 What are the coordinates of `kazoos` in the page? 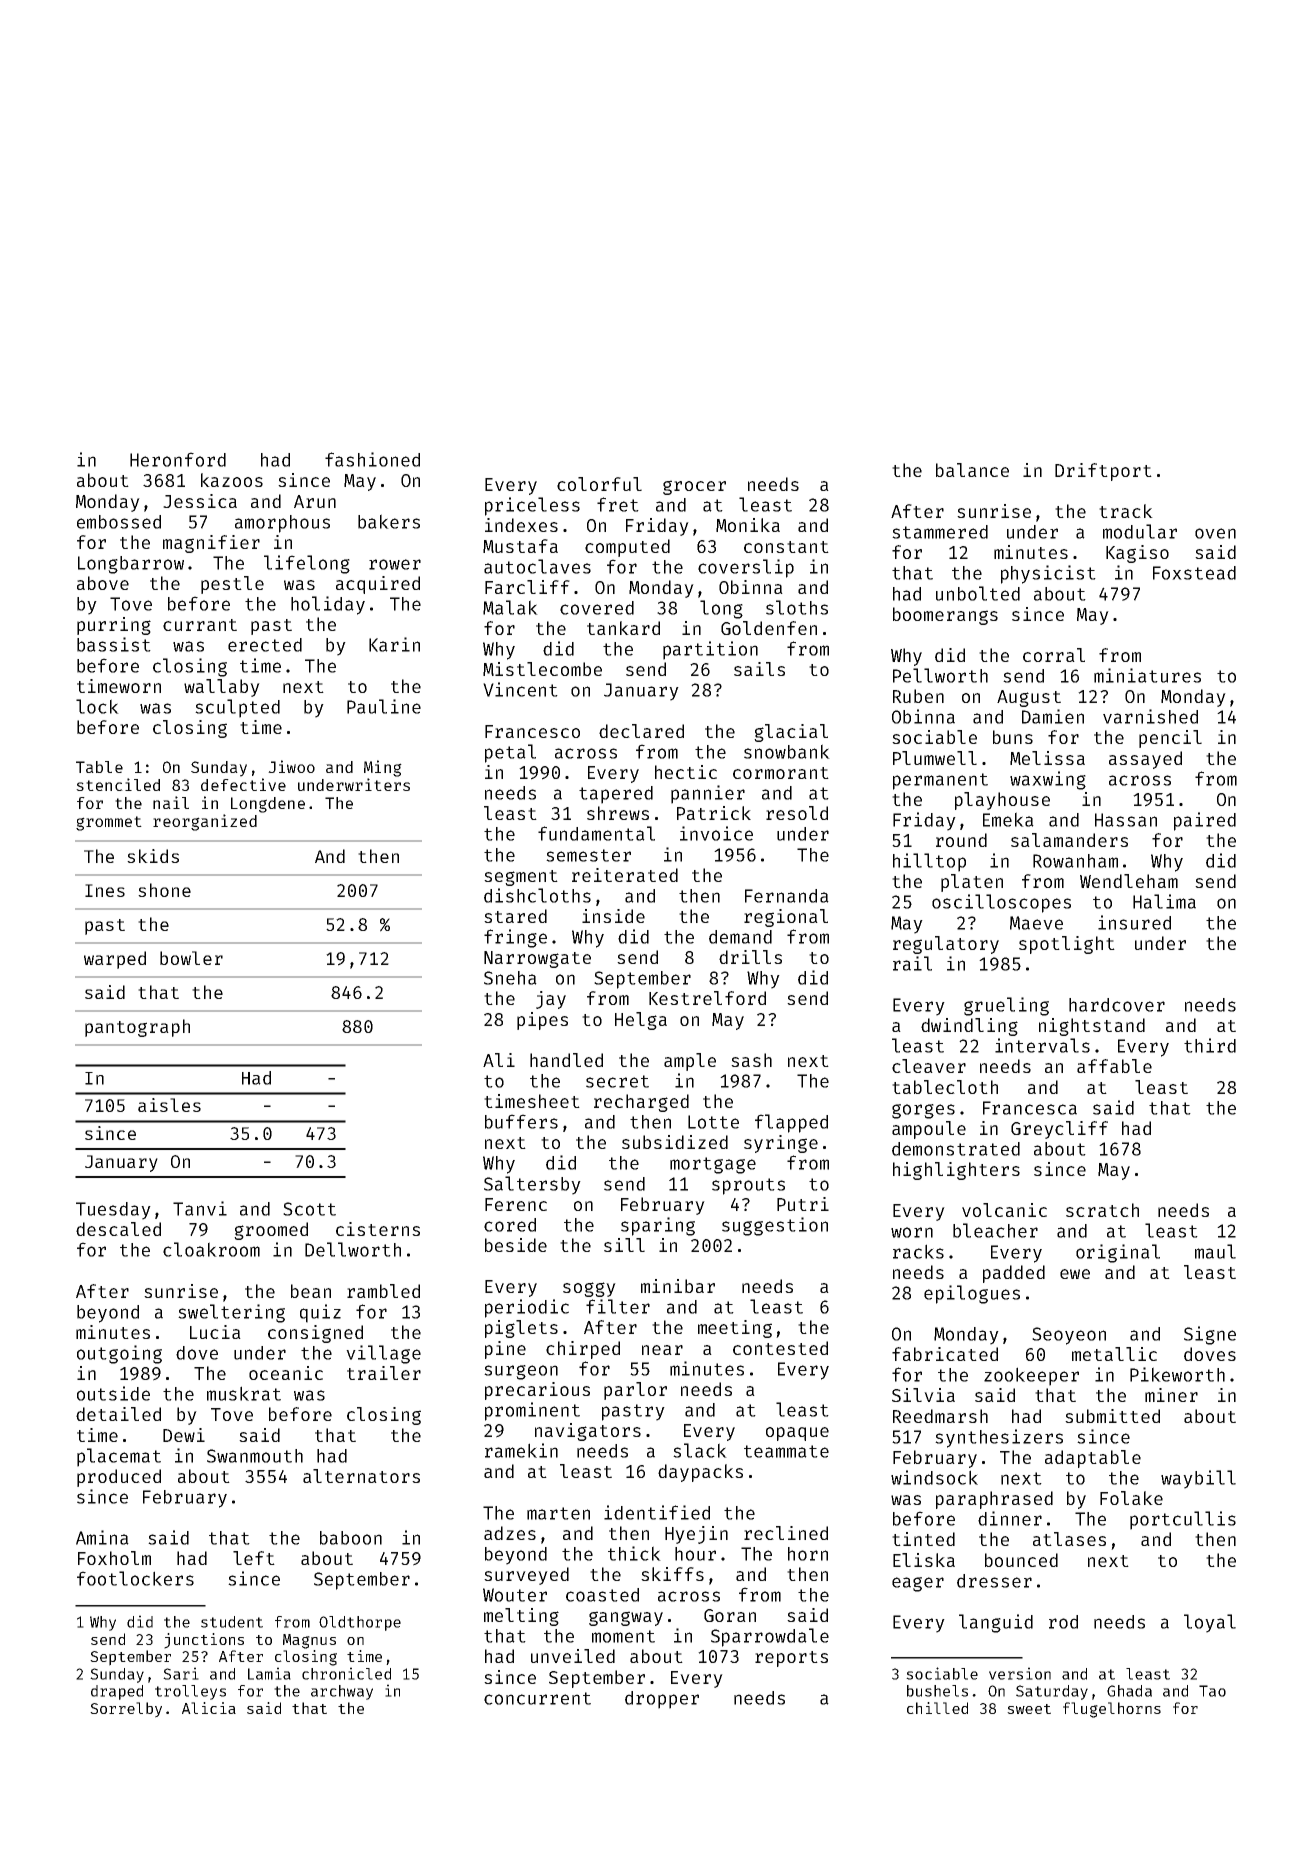 It's located at (232, 480).
